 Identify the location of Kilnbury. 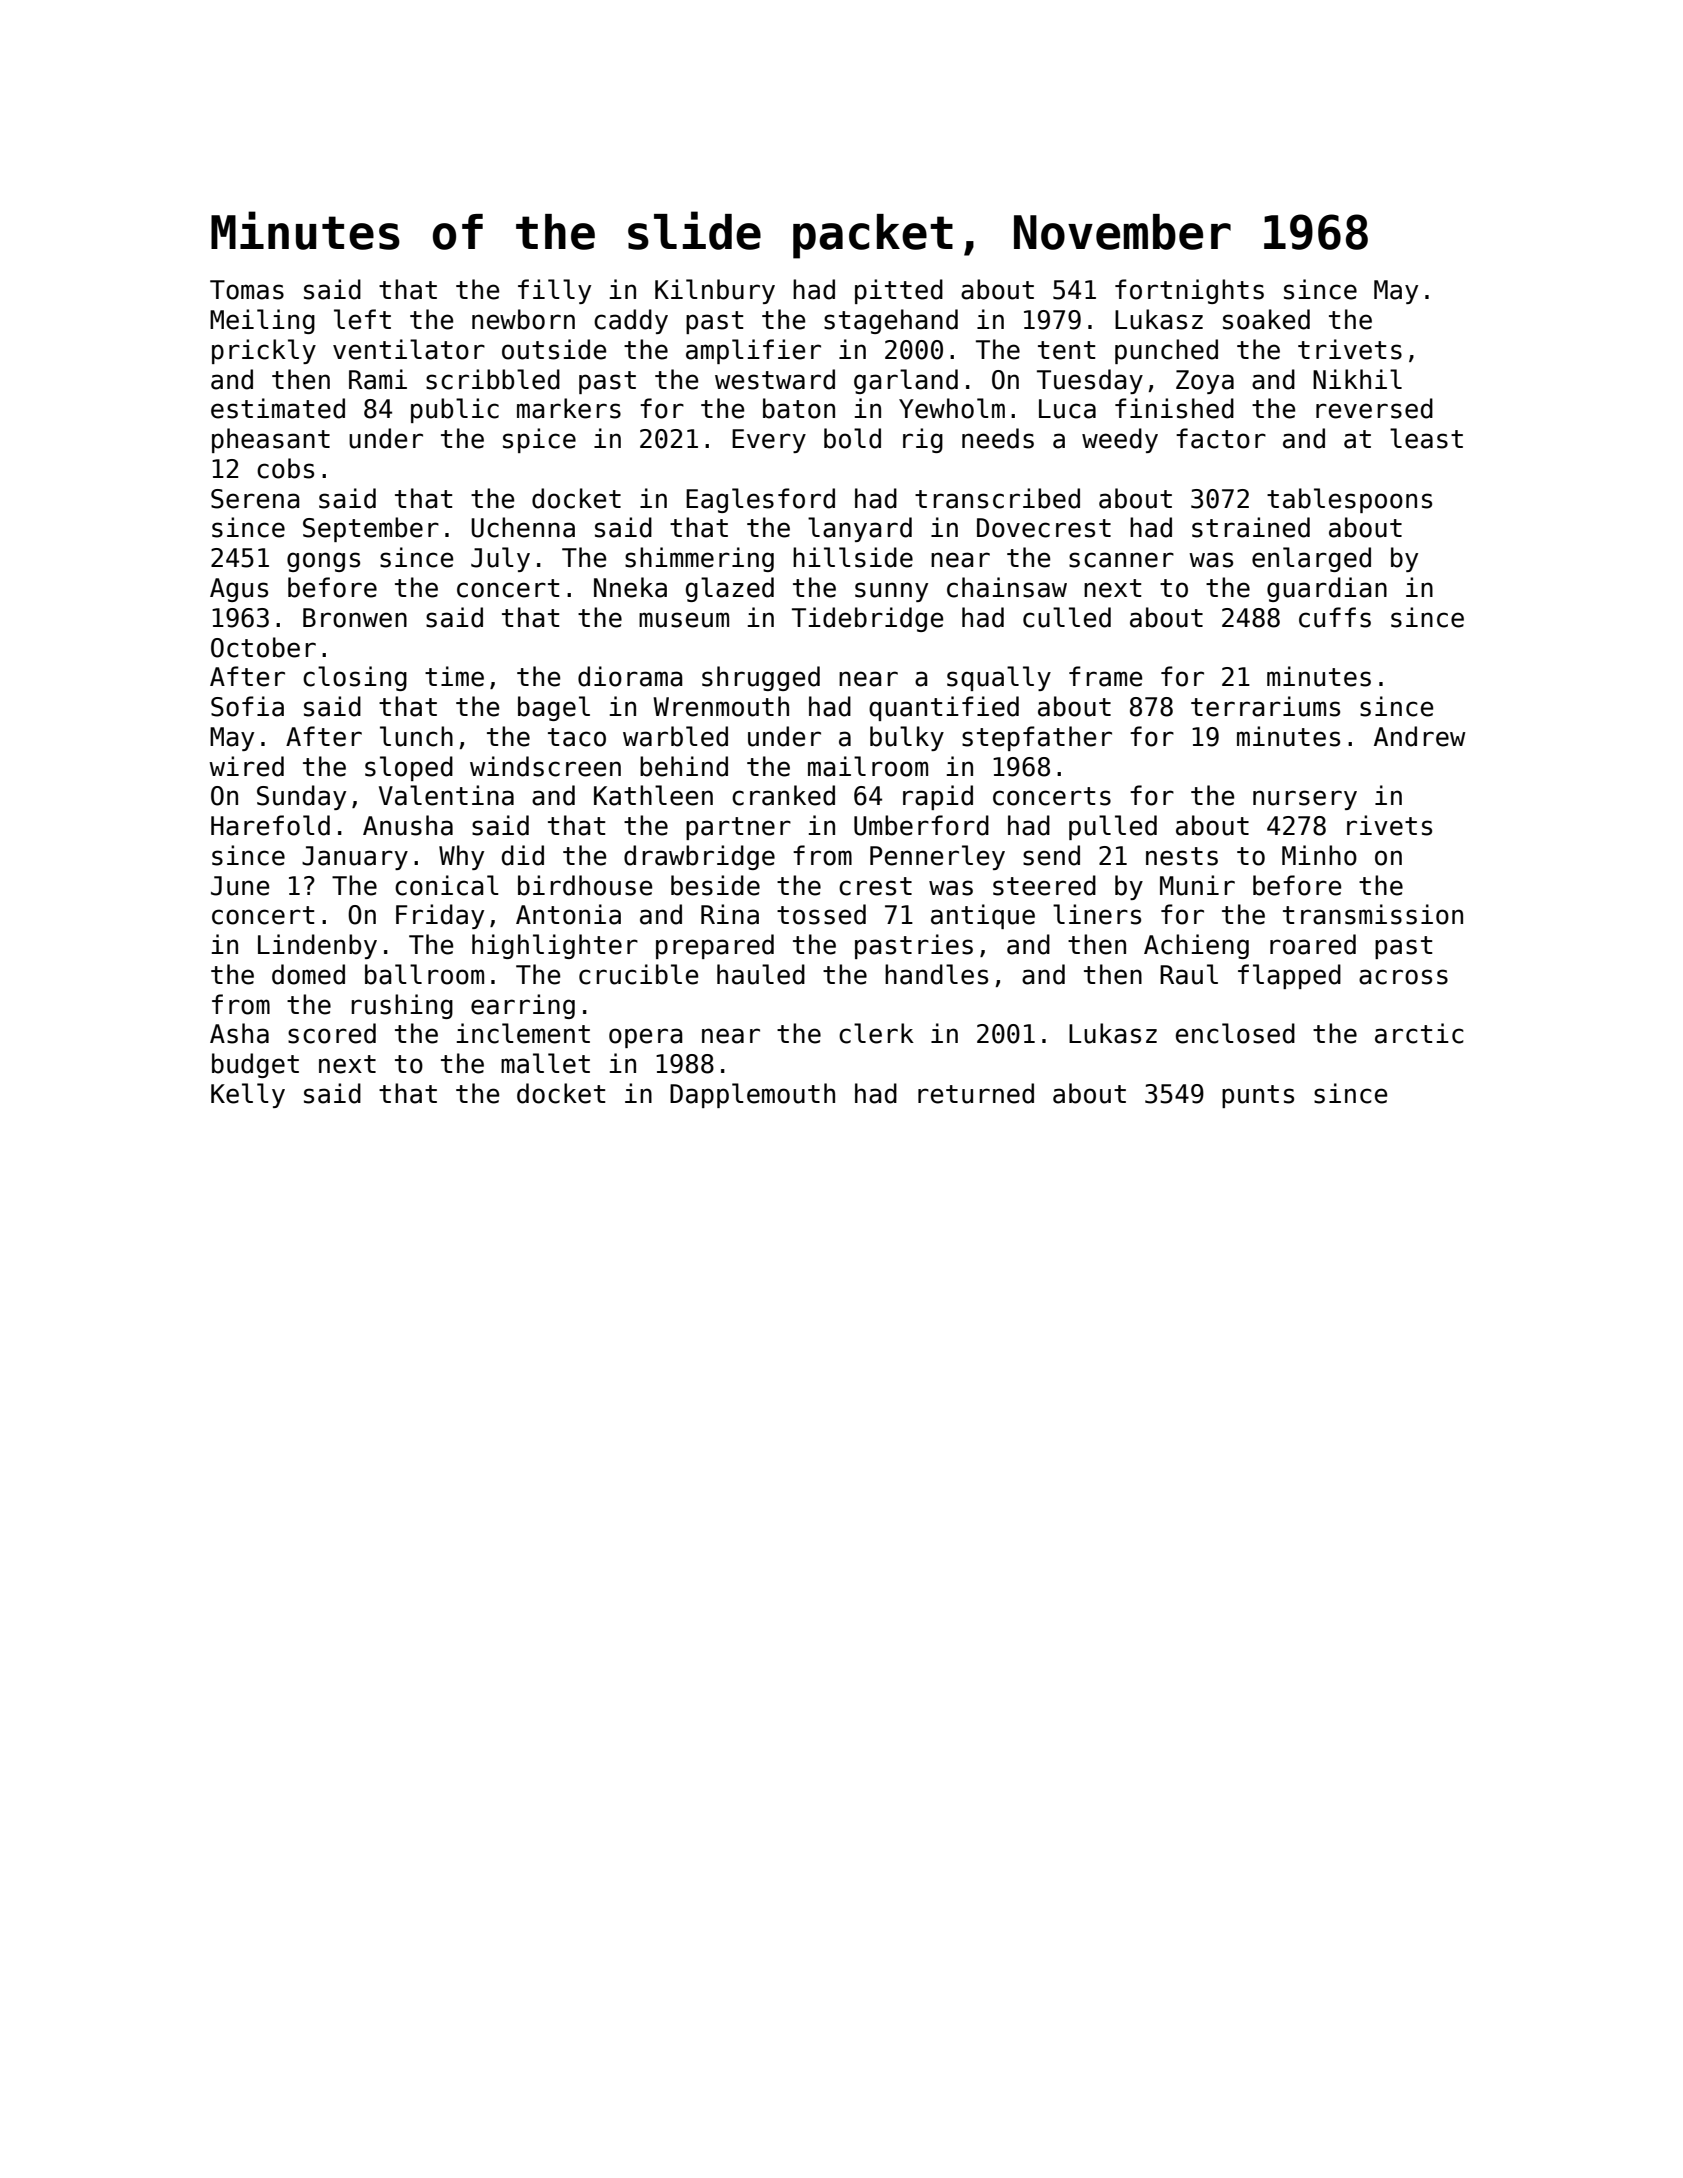
(715, 291).
